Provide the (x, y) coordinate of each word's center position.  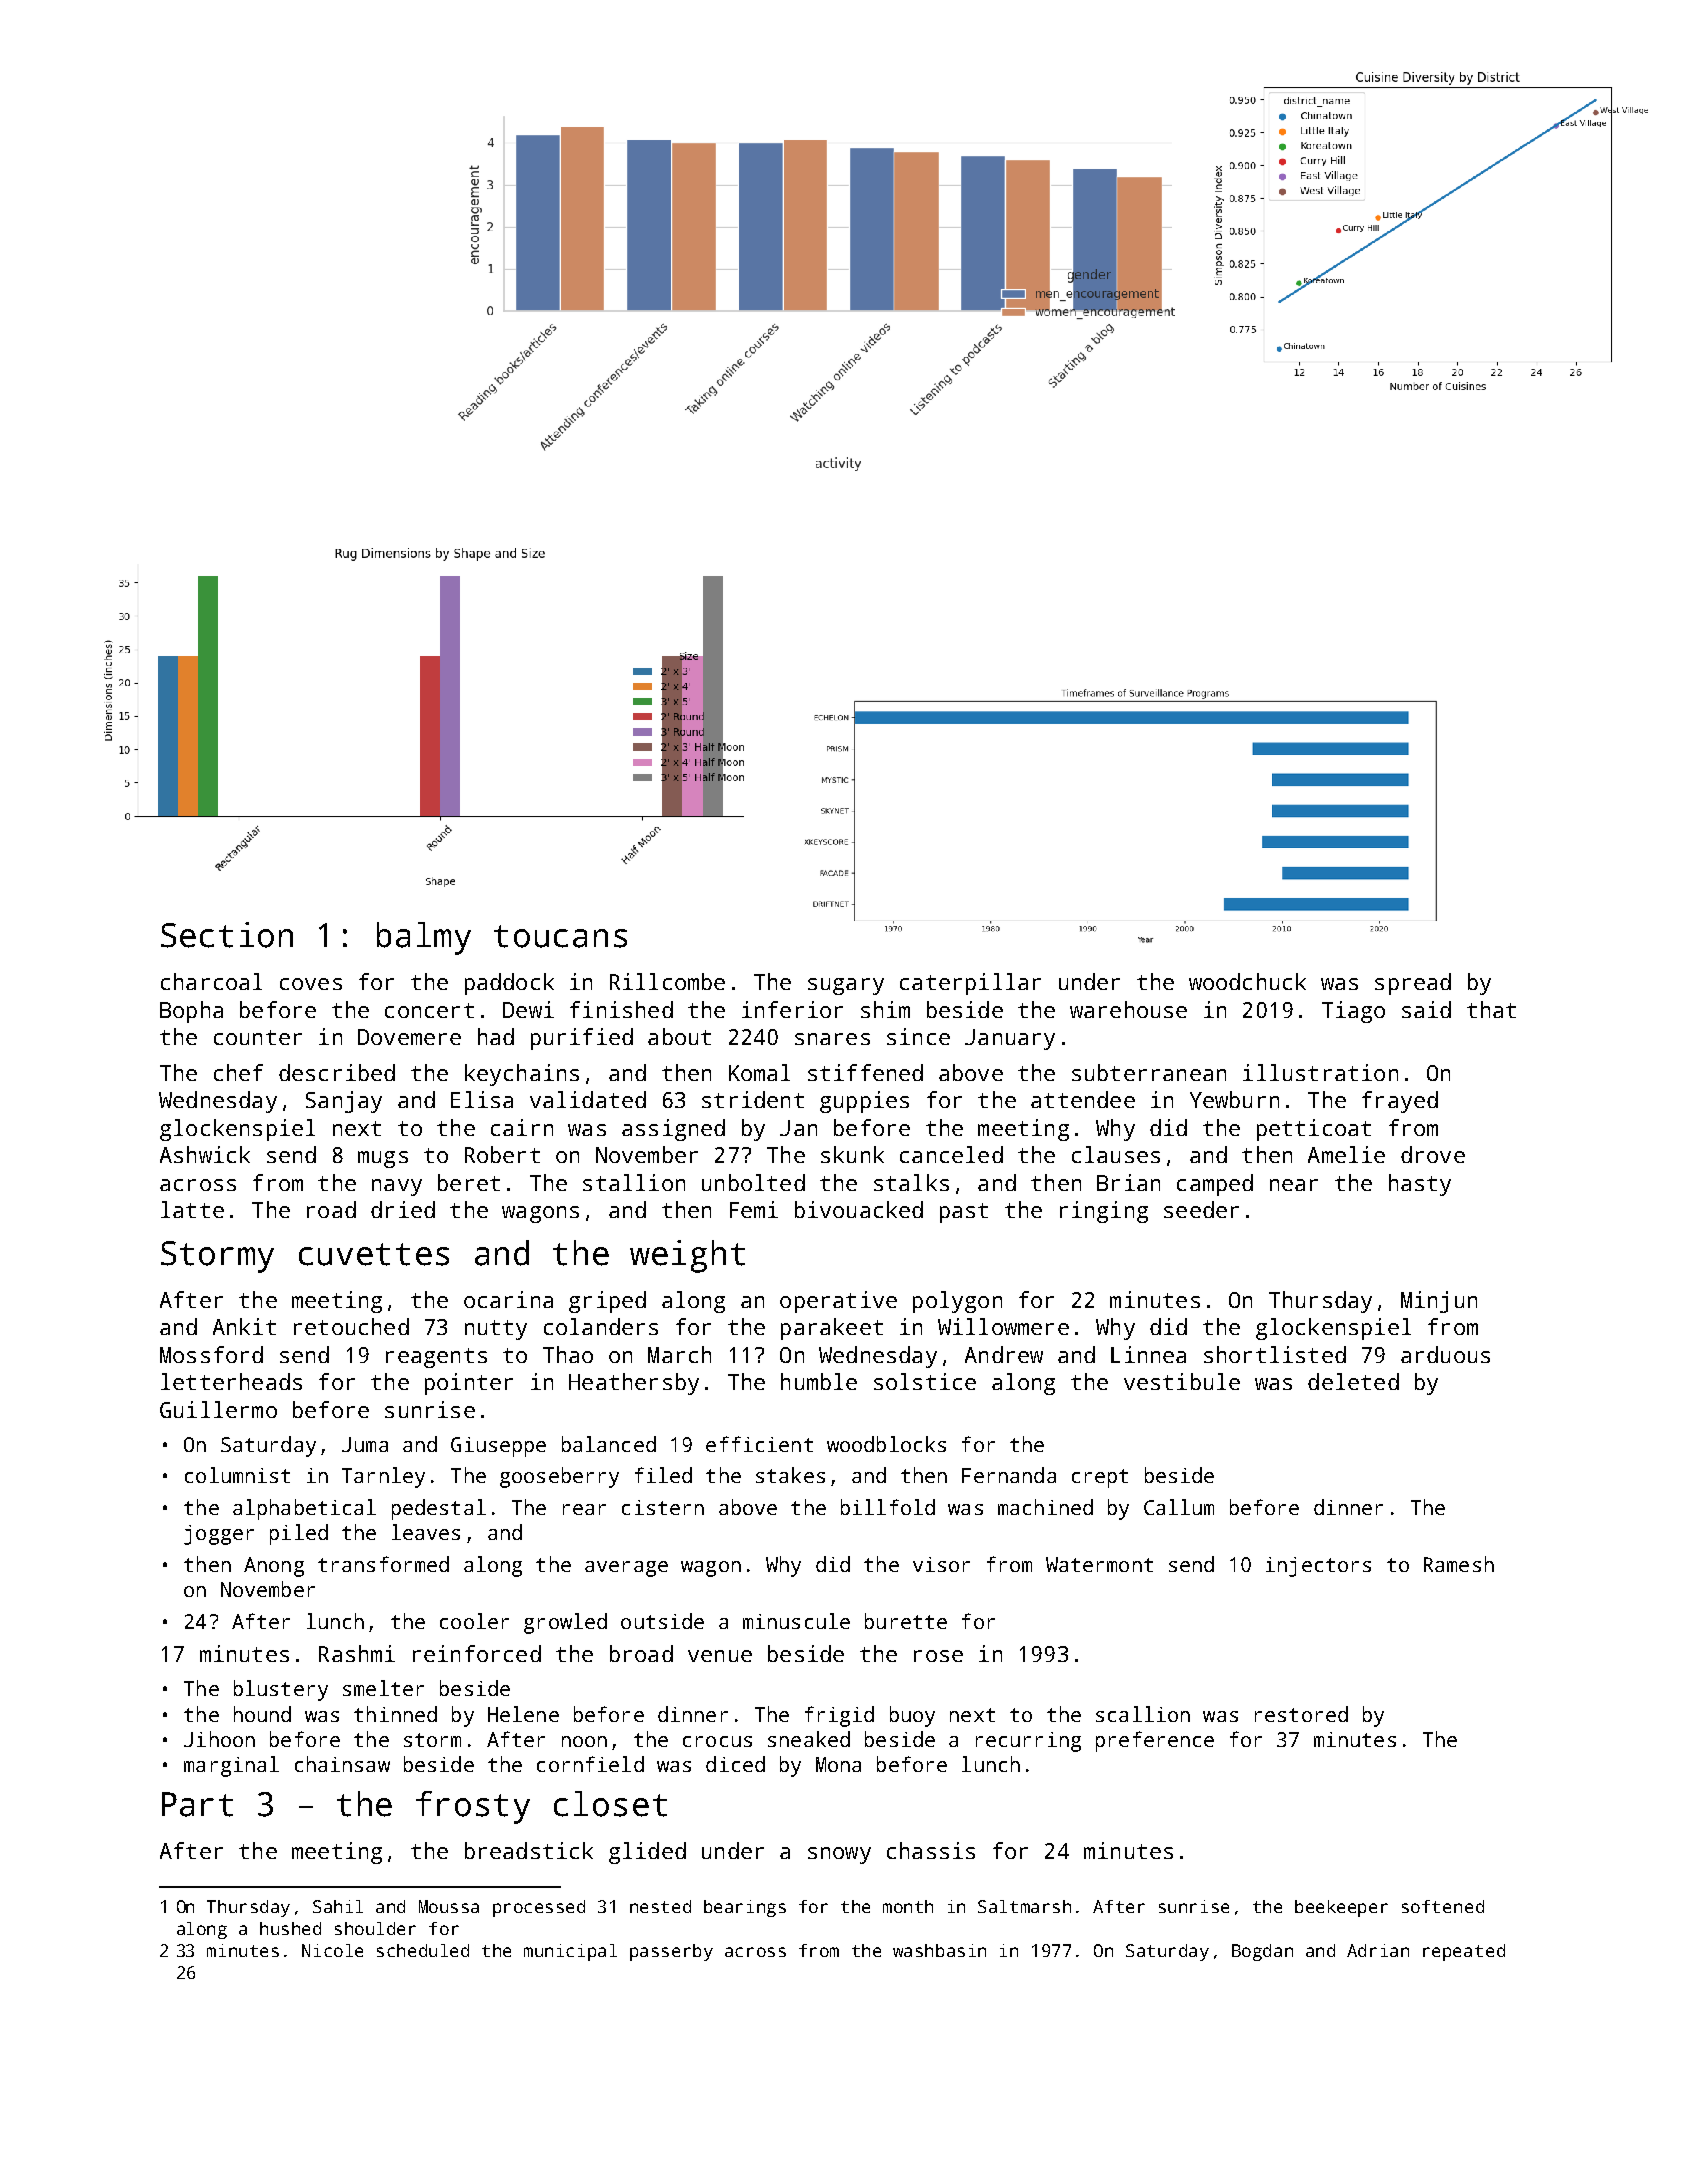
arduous (1445, 1354)
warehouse (1128, 1009)
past (964, 1213)
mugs (383, 1159)
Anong (274, 1567)
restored (1301, 1714)
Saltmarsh (1024, 1906)
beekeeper (1341, 1908)
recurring (1028, 1742)
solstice (925, 1381)
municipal (570, 1952)
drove (1433, 1154)
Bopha (191, 1012)
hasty (1420, 1185)
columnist (237, 1475)
